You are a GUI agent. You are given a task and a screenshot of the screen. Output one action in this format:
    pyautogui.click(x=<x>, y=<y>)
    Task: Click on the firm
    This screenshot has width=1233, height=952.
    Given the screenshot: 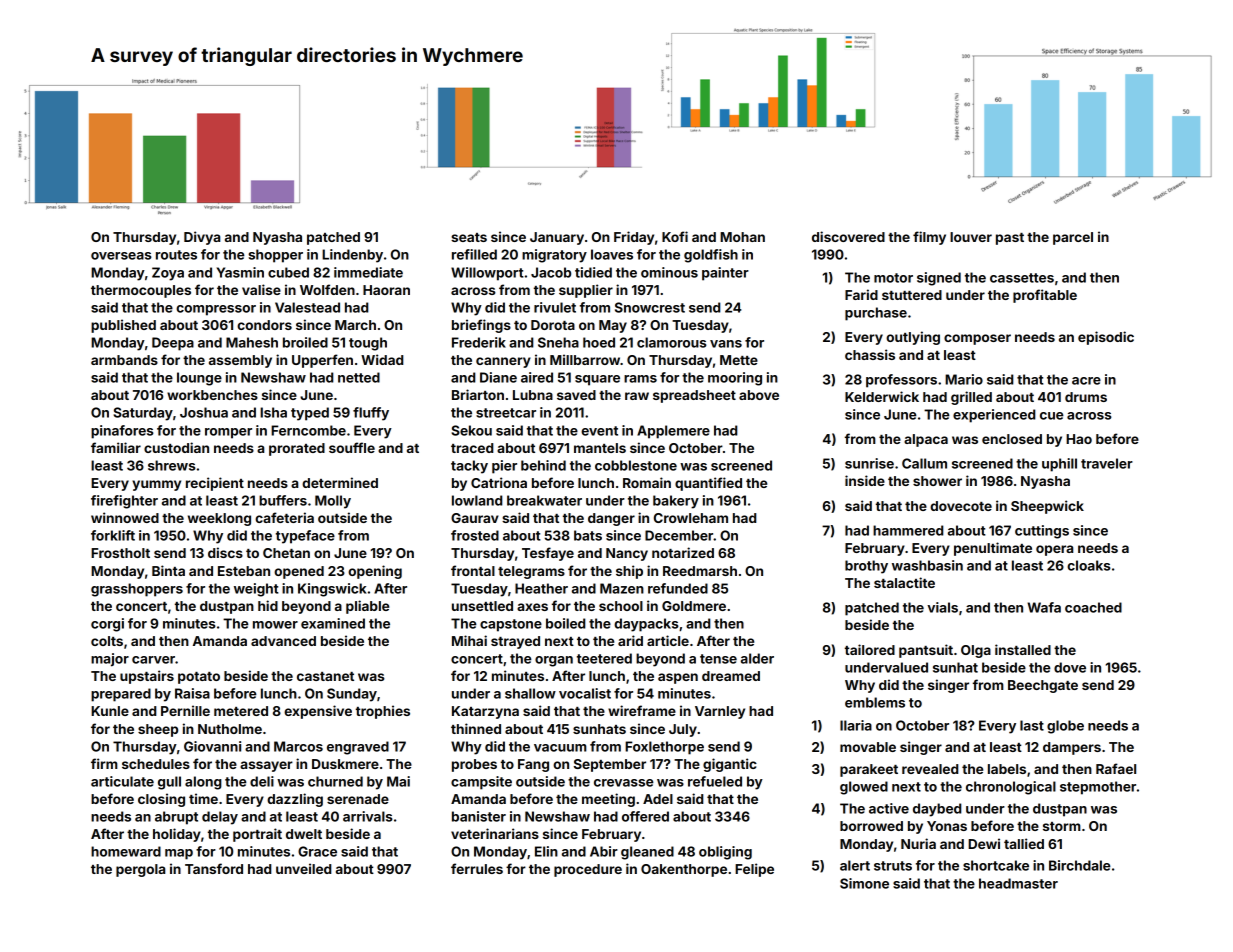 What is the action you would take?
    pyautogui.click(x=104, y=763)
